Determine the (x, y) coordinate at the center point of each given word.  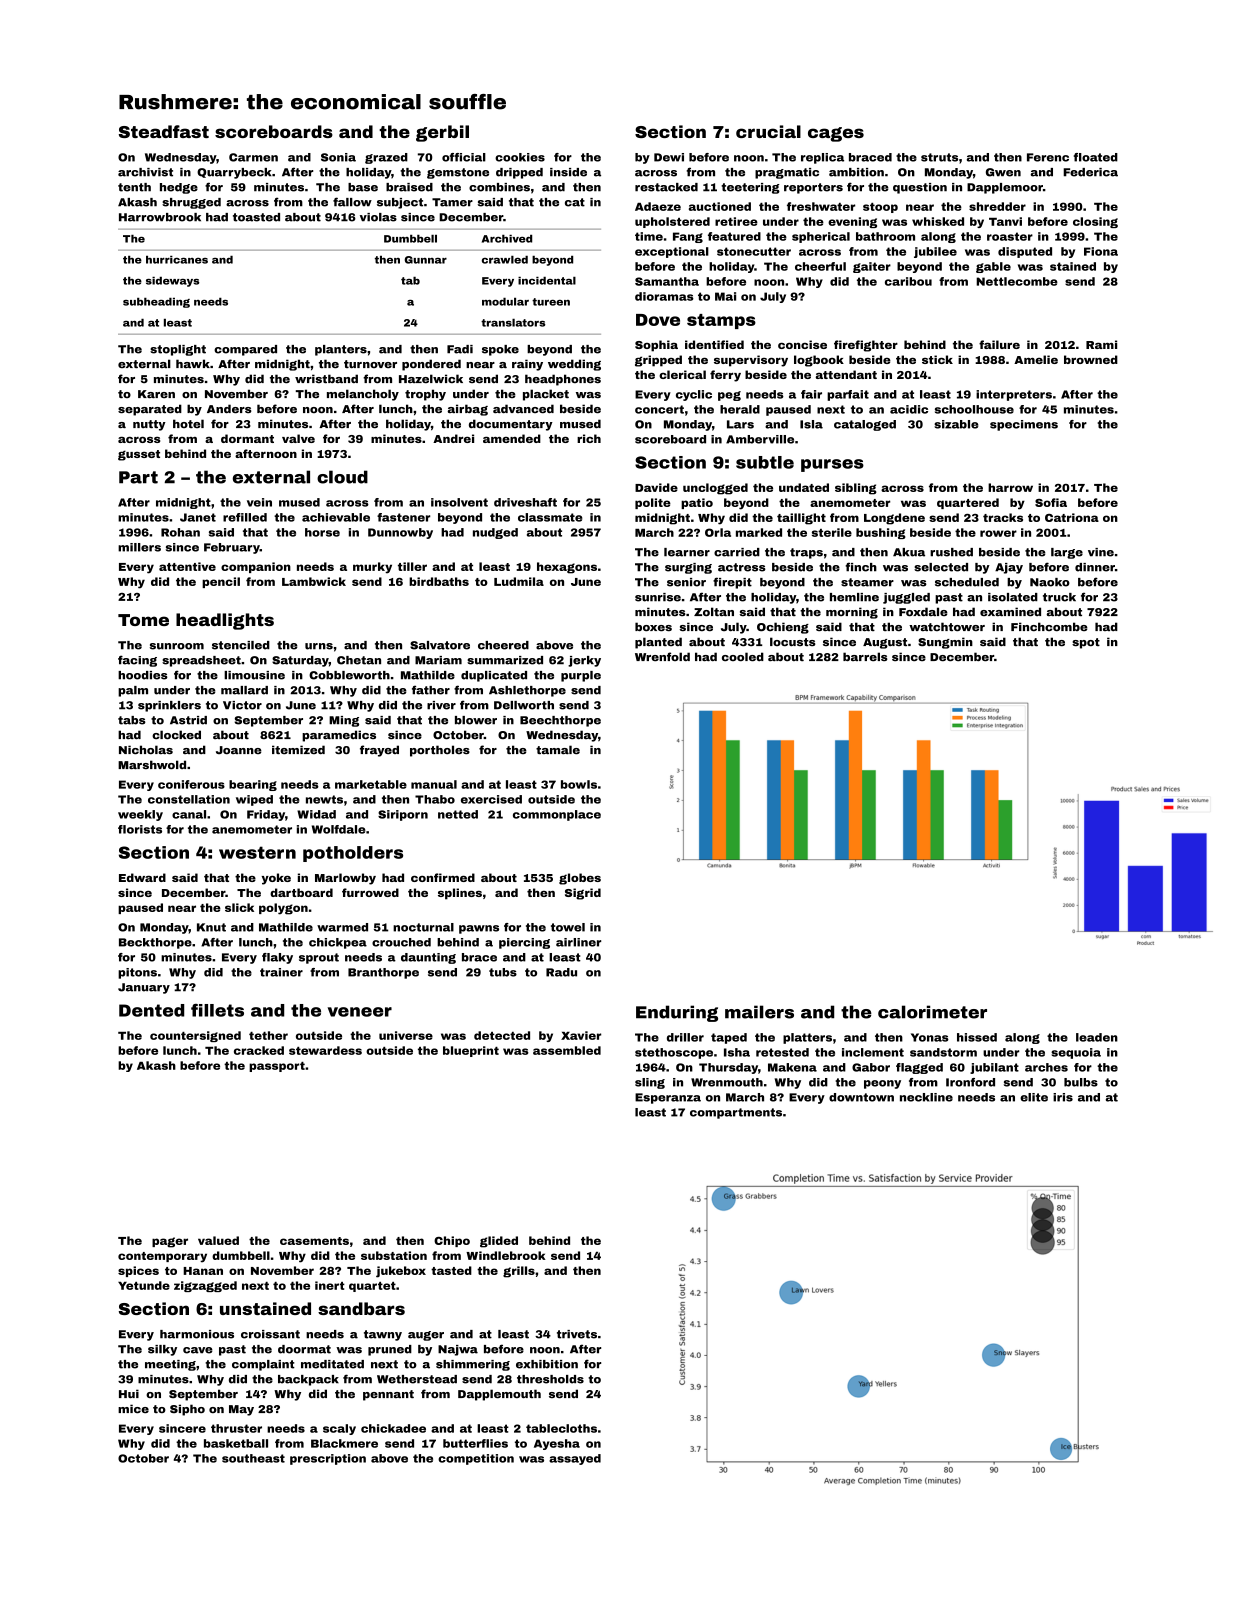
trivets (577, 1334)
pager (170, 1242)
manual (434, 784)
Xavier (581, 1035)
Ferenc (1048, 157)
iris (1063, 1097)
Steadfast (164, 131)
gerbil (442, 133)
